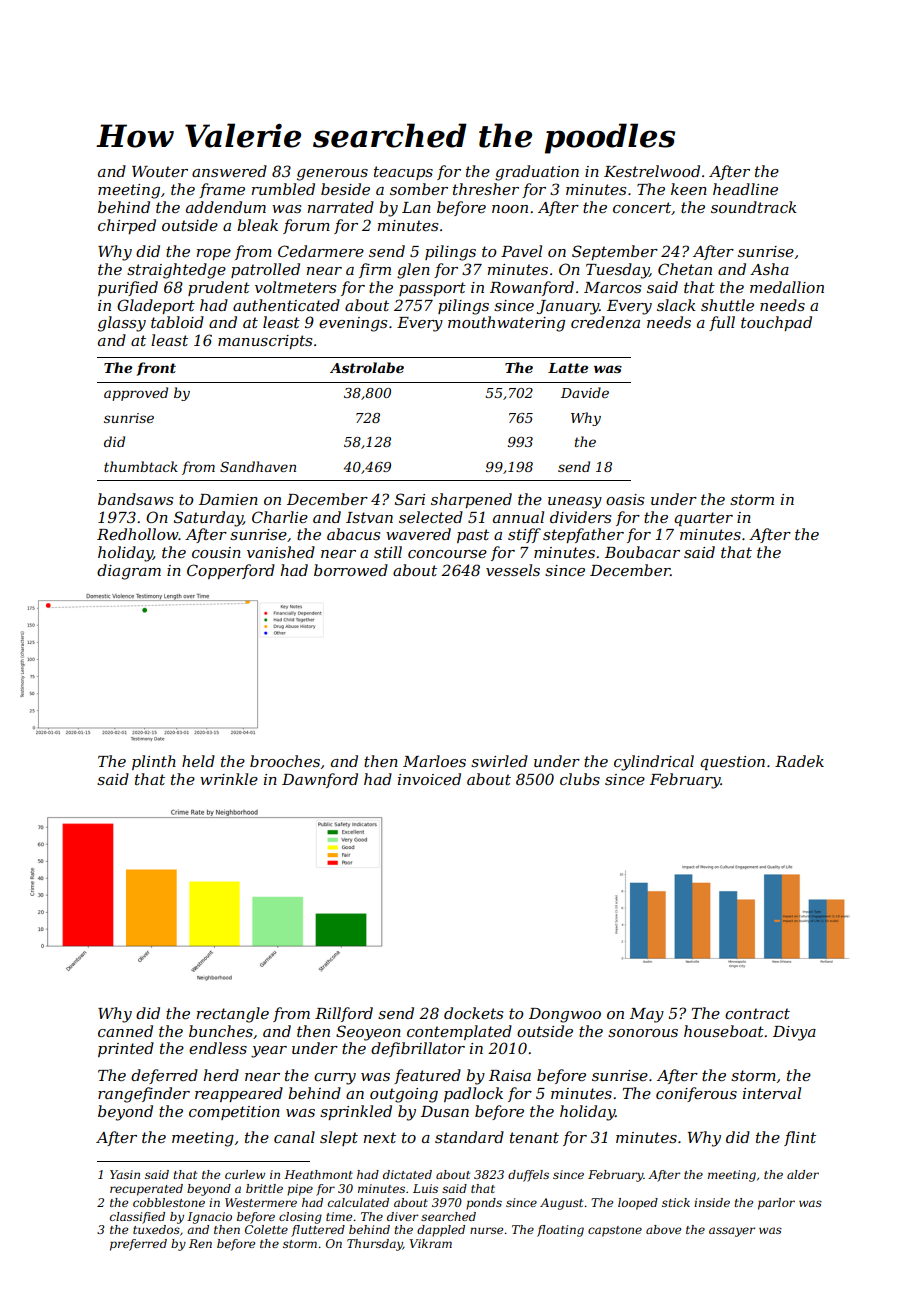 The width and height of the document is (924, 1314). Describe the element at coordinates (471, 500) in the document. I see `sharpened` at that location.
